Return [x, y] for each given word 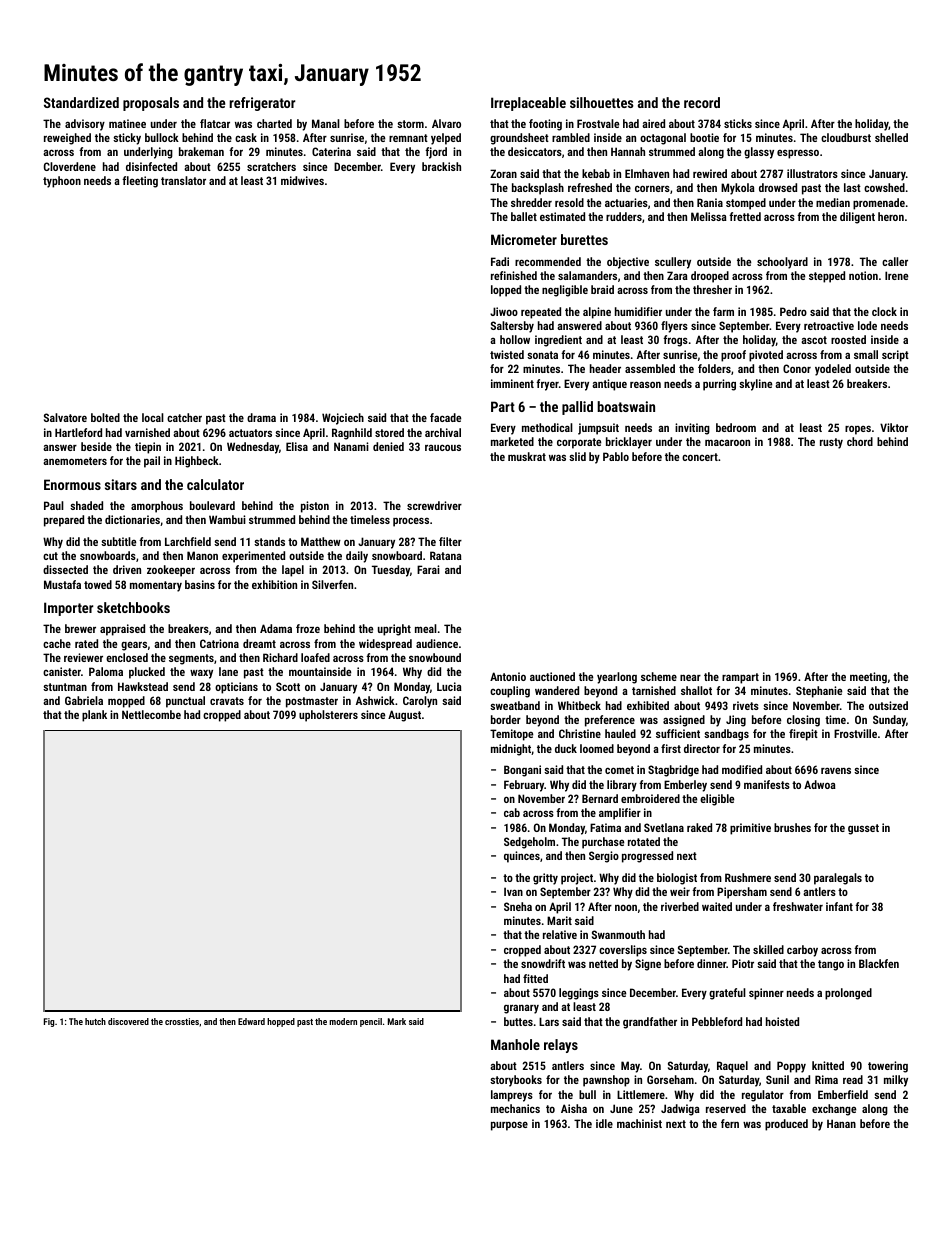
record [702, 102]
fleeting [140, 182]
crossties [182, 1021]
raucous [443, 447]
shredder [531, 202]
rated [86, 643]
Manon [202, 555]
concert [700, 457]
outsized [888, 705]
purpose [509, 1126]
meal [426, 628]
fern [730, 1123]
